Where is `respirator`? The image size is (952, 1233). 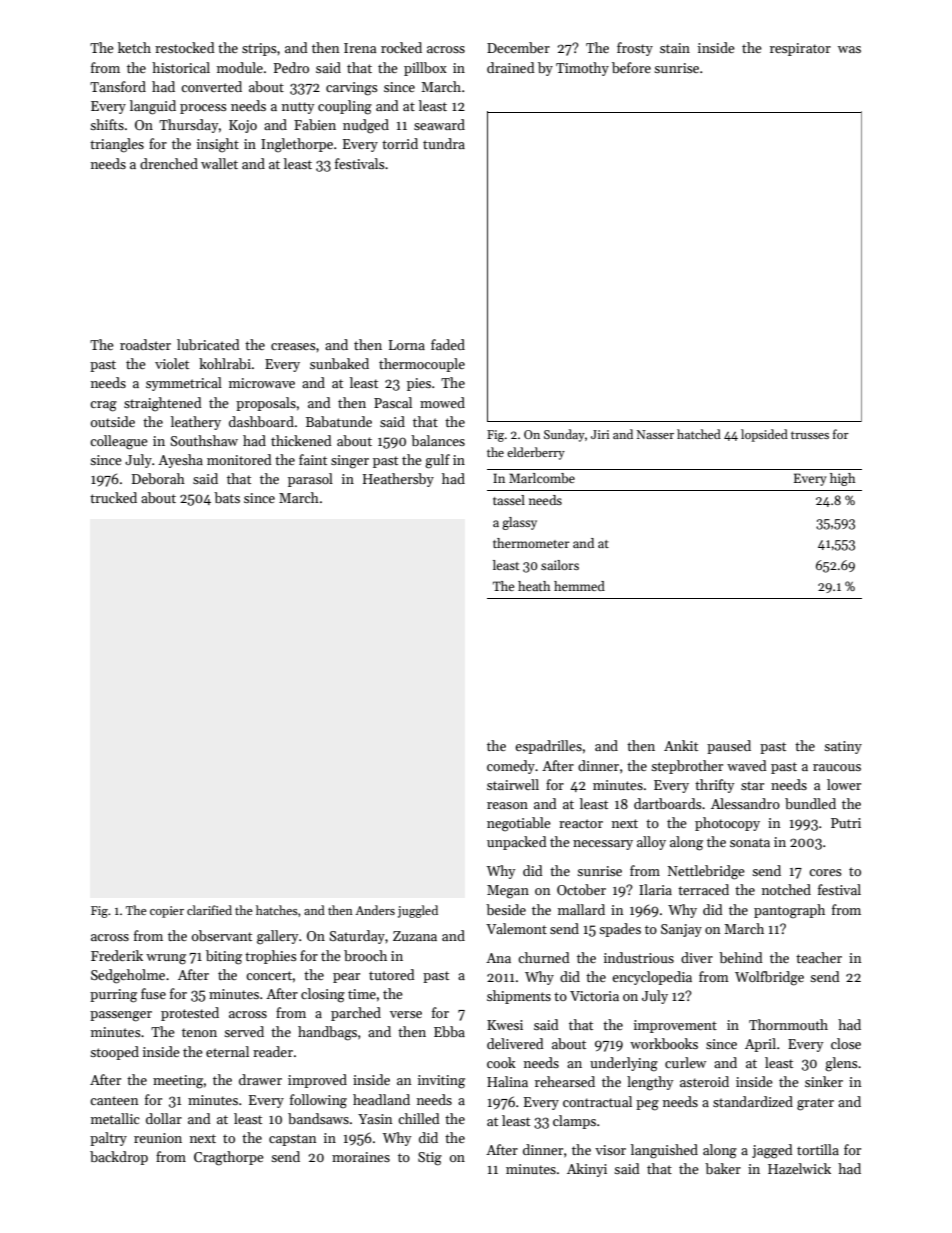
respirator is located at coordinates (800, 49).
